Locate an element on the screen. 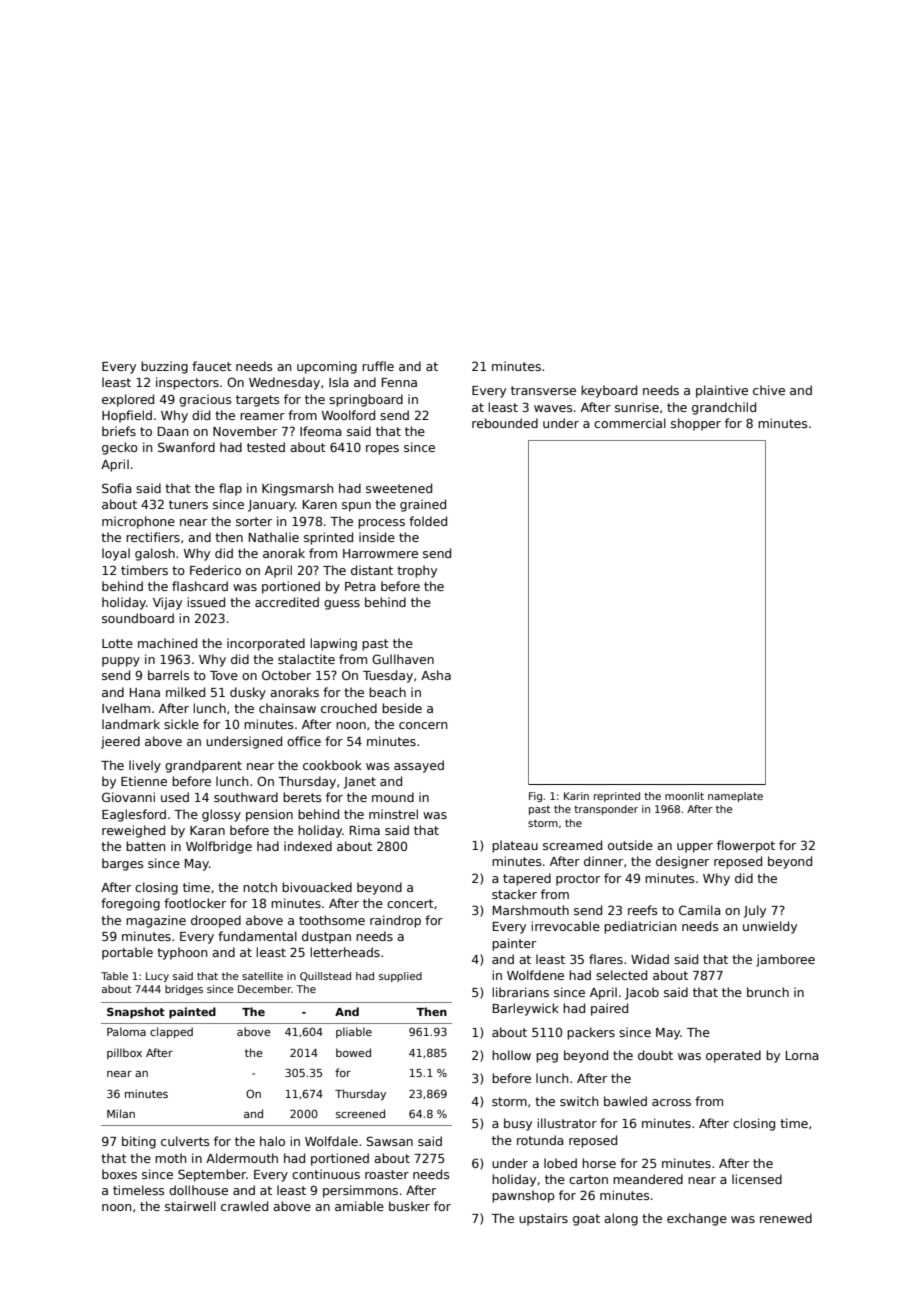  bowed is located at coordinates (353, 1052).
